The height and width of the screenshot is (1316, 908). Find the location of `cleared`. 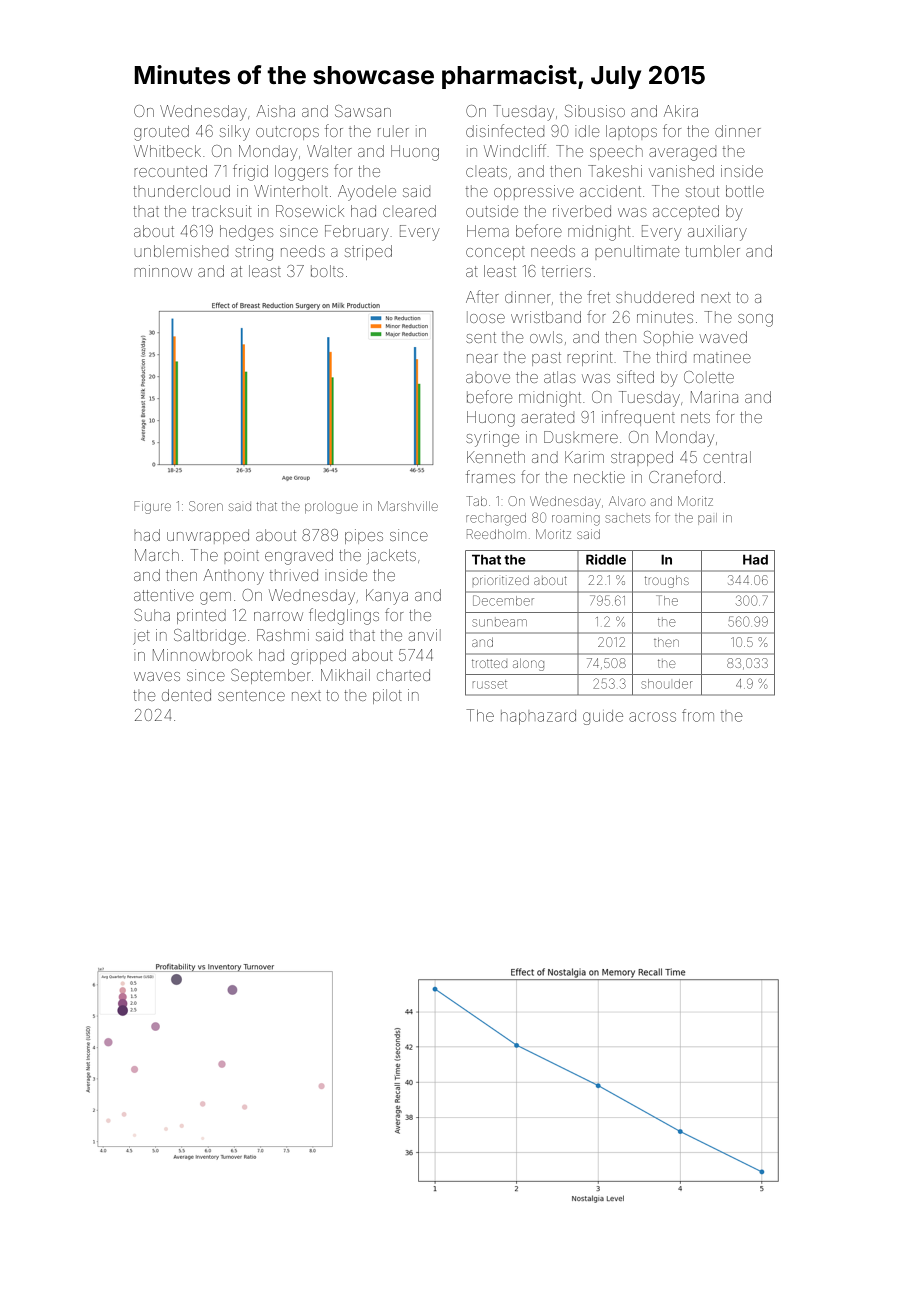

cleared is located at coordinates (409, 211).
